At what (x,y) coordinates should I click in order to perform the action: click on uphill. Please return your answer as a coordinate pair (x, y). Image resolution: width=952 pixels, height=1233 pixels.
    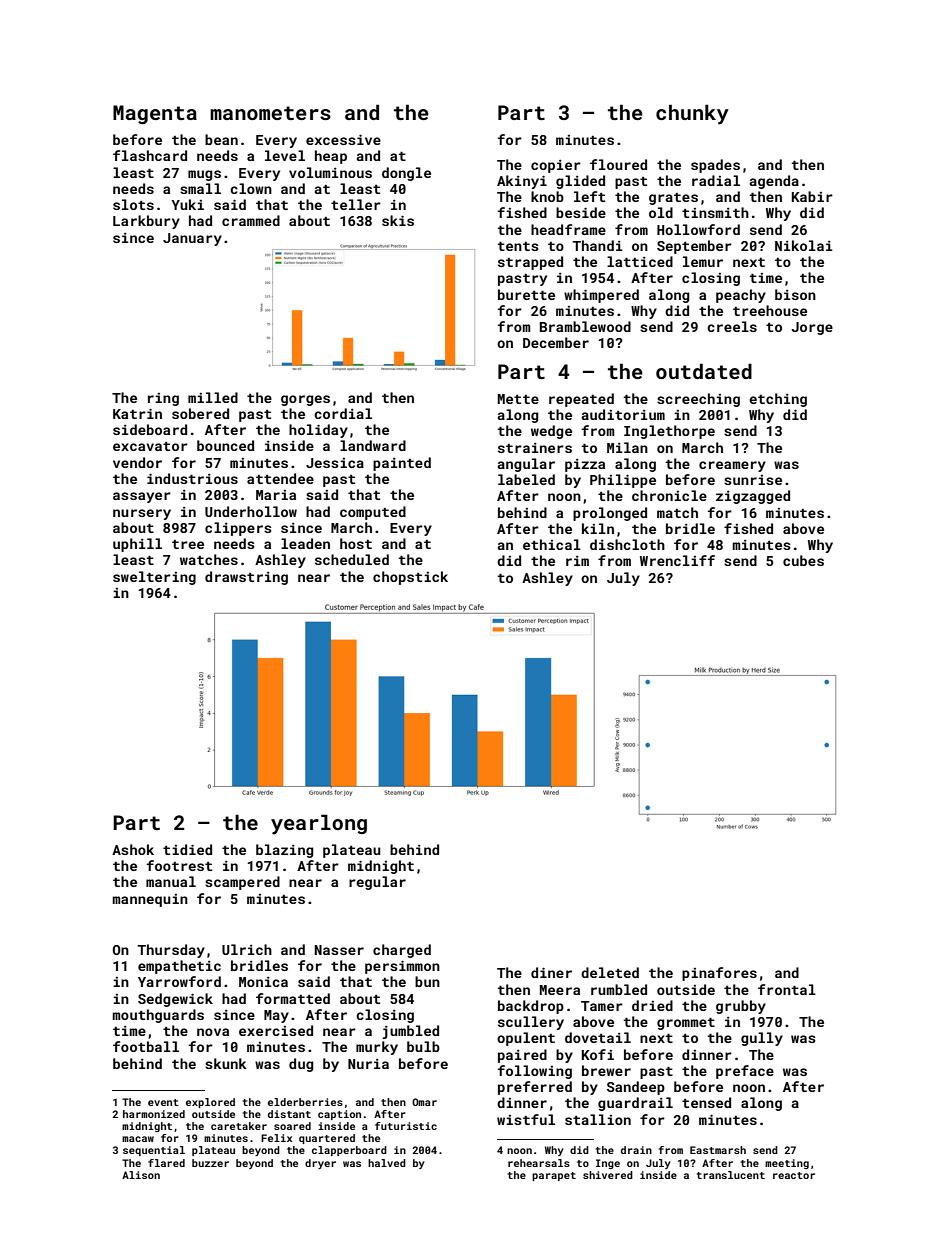
    Looking at the image, I should click on (137, 545).
